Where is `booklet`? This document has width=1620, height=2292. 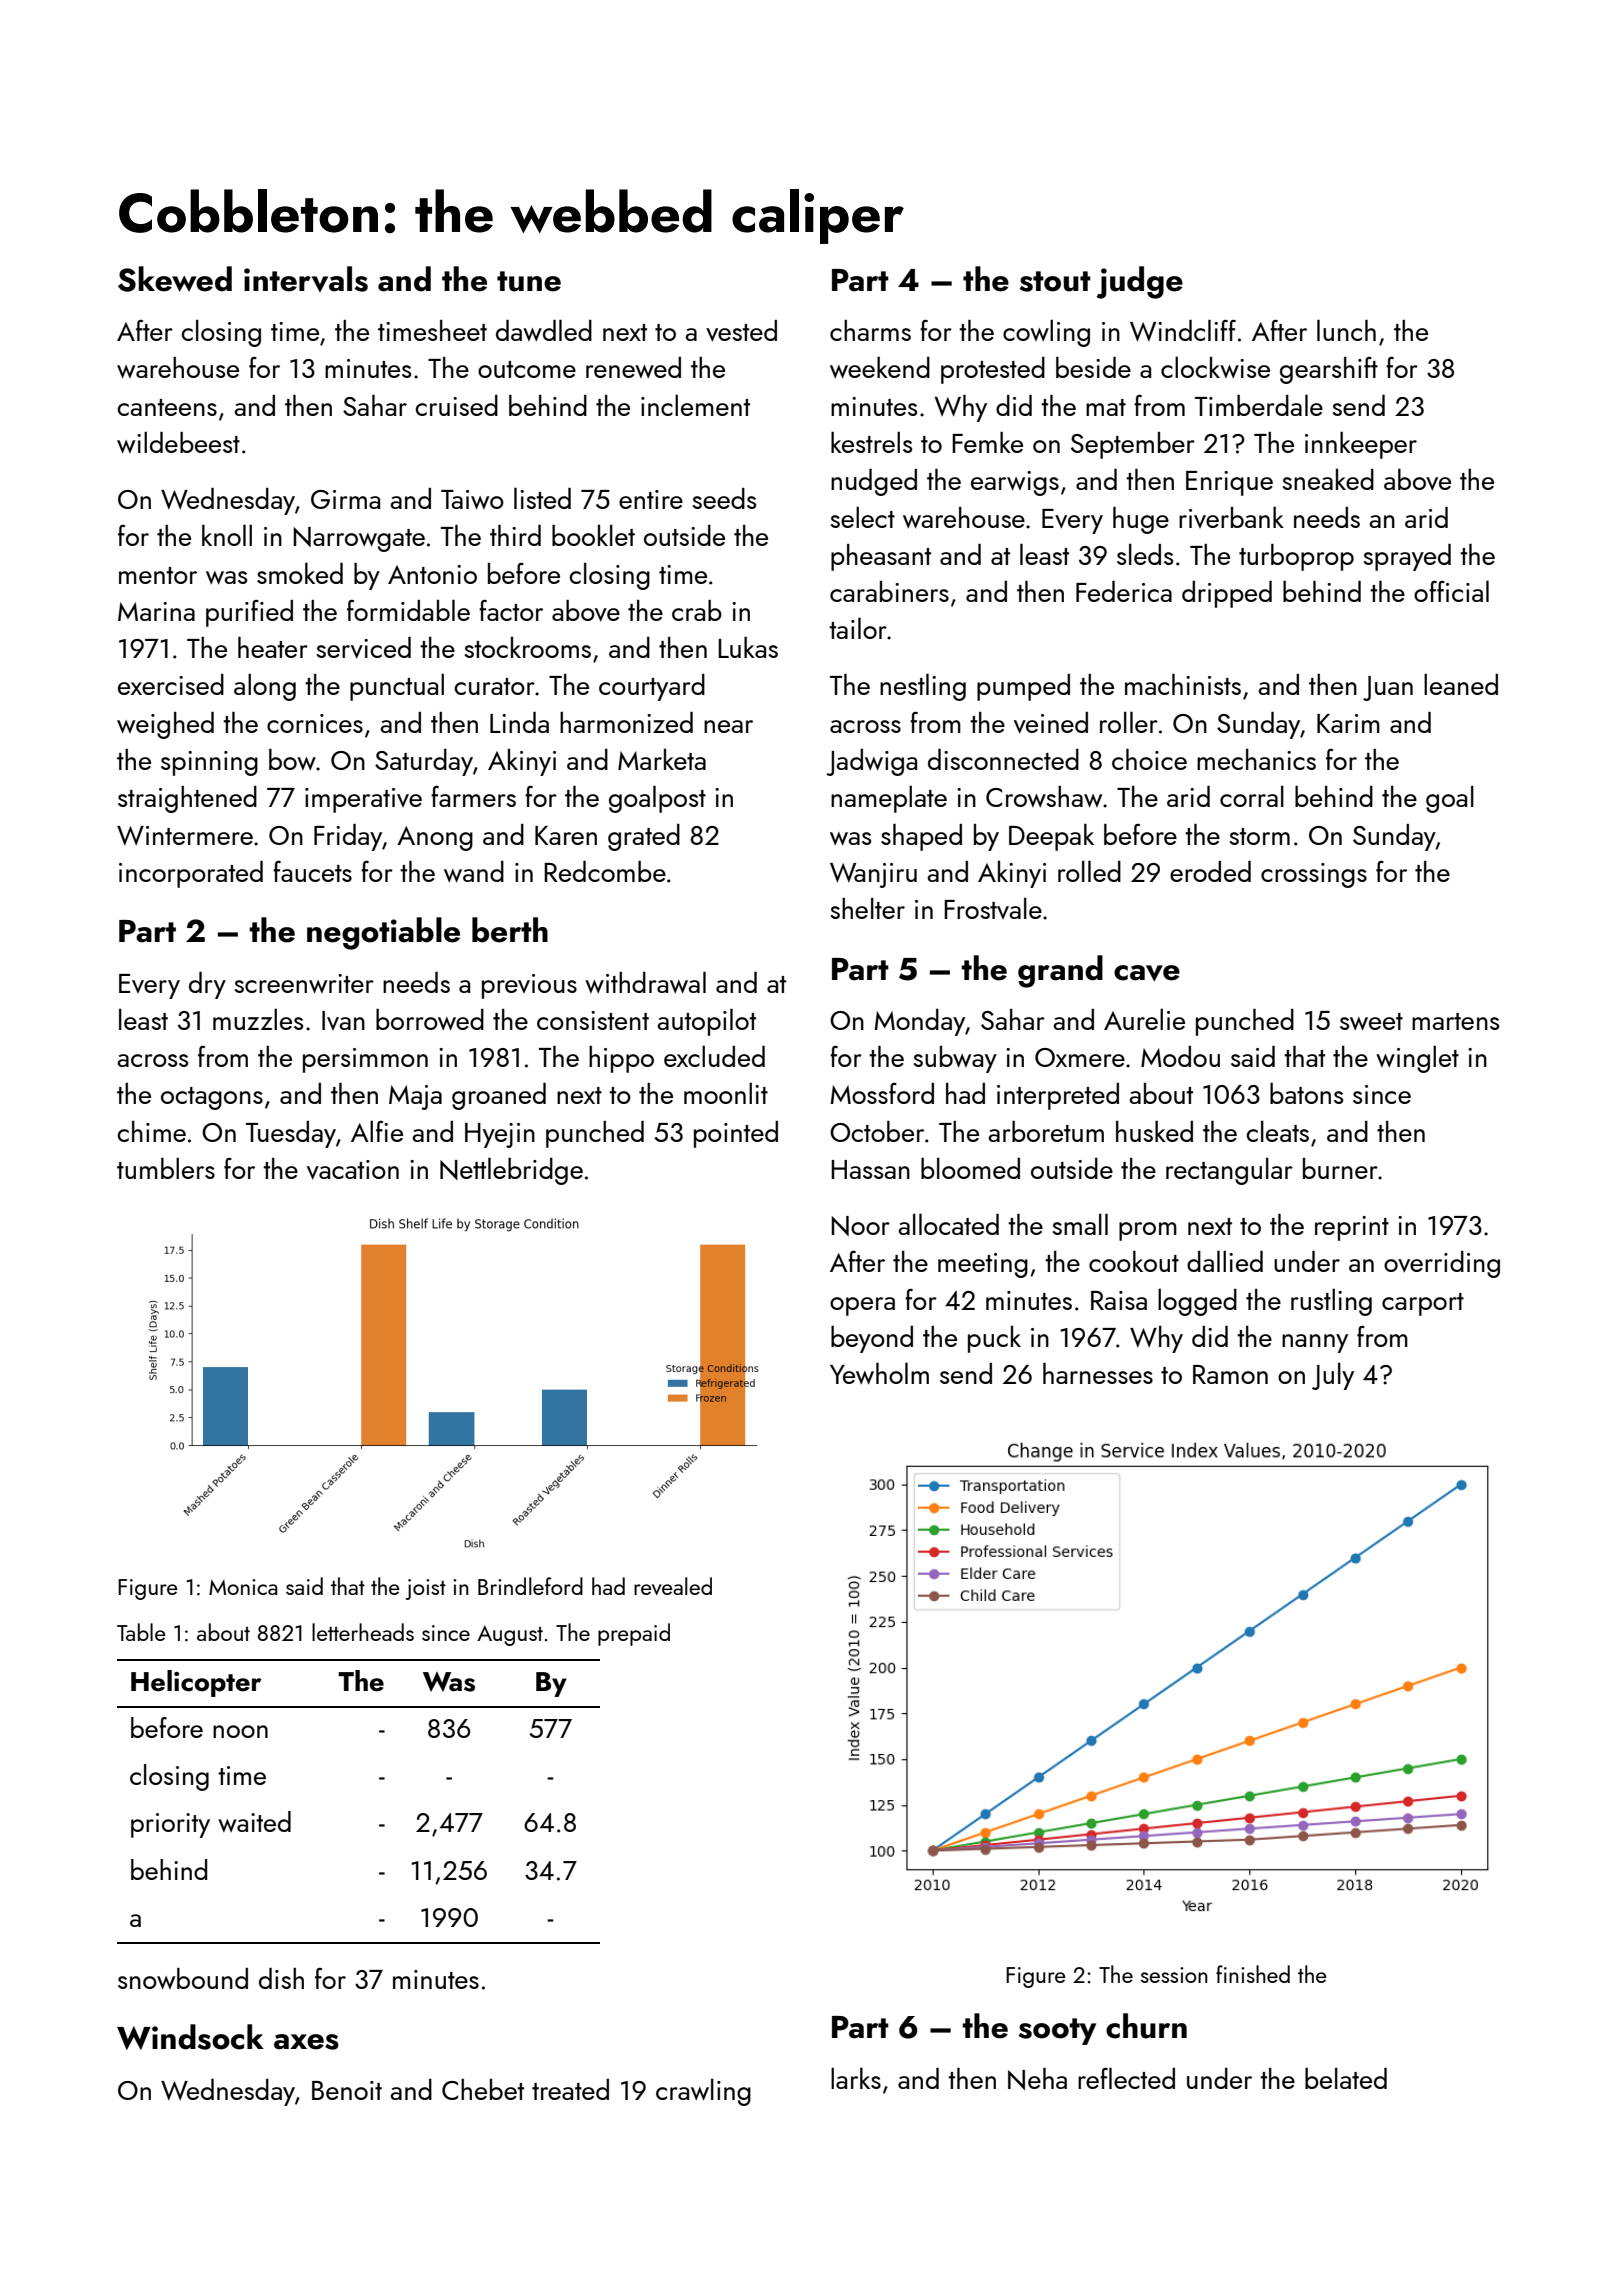 booklet is located at coordinates (593, 535).
